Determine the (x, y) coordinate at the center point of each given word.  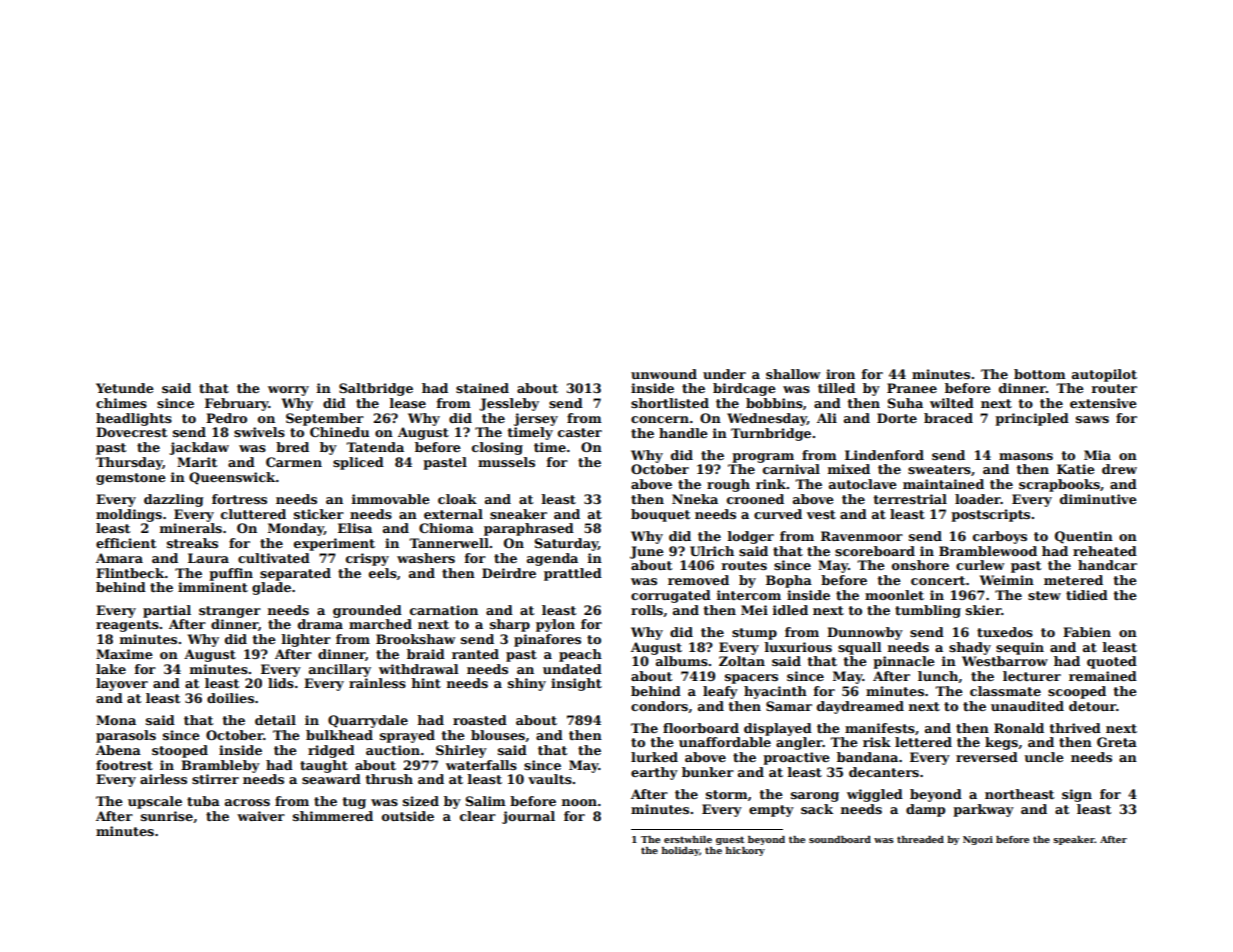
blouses (498, 735)
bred (292, 447)
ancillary (340, 670)
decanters (884, 772)
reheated (1105, 551)
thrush (389, 779)
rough (728, 485)
